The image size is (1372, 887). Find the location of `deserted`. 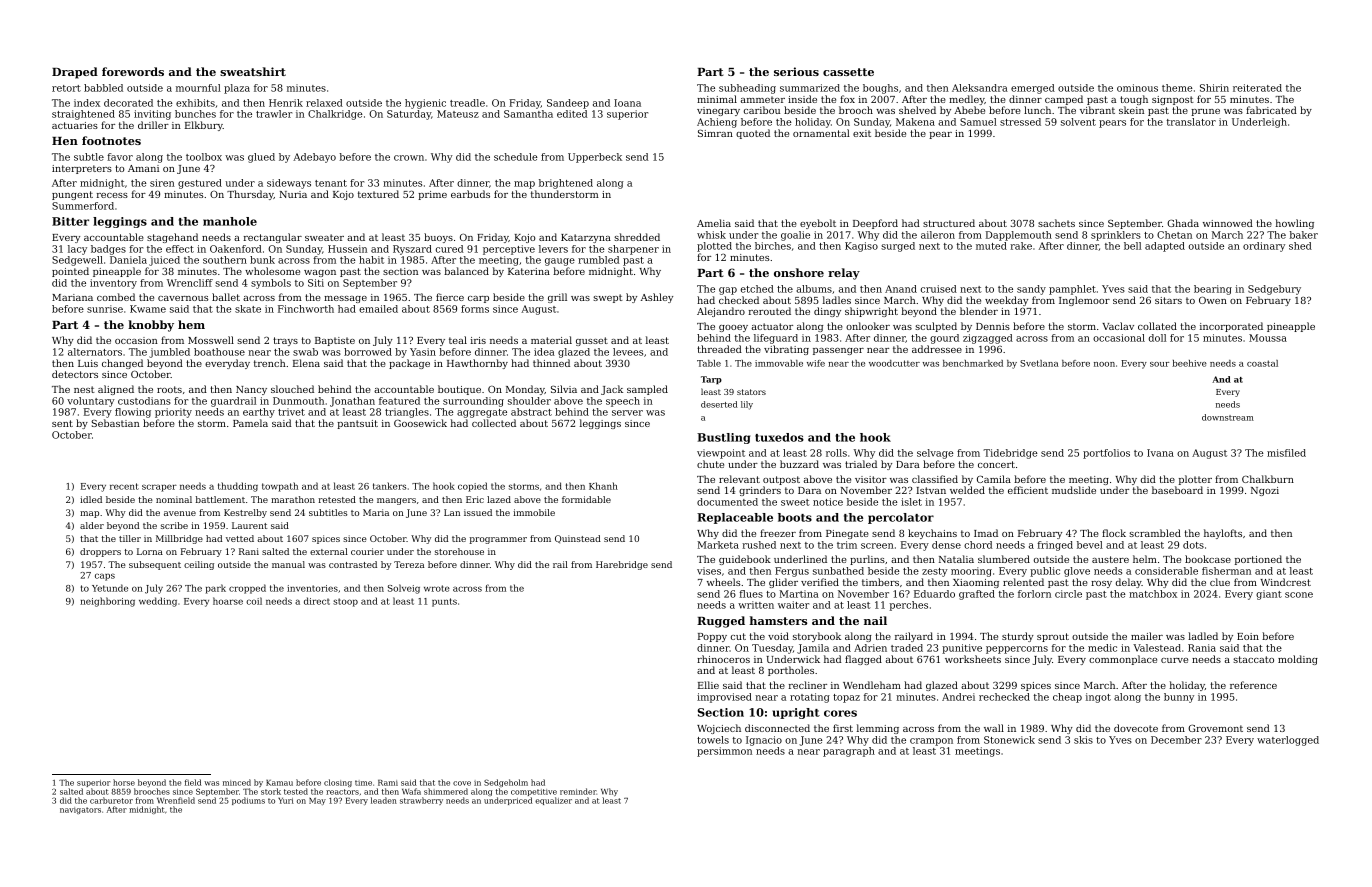

deserted is located at coordinates (719, 404).
